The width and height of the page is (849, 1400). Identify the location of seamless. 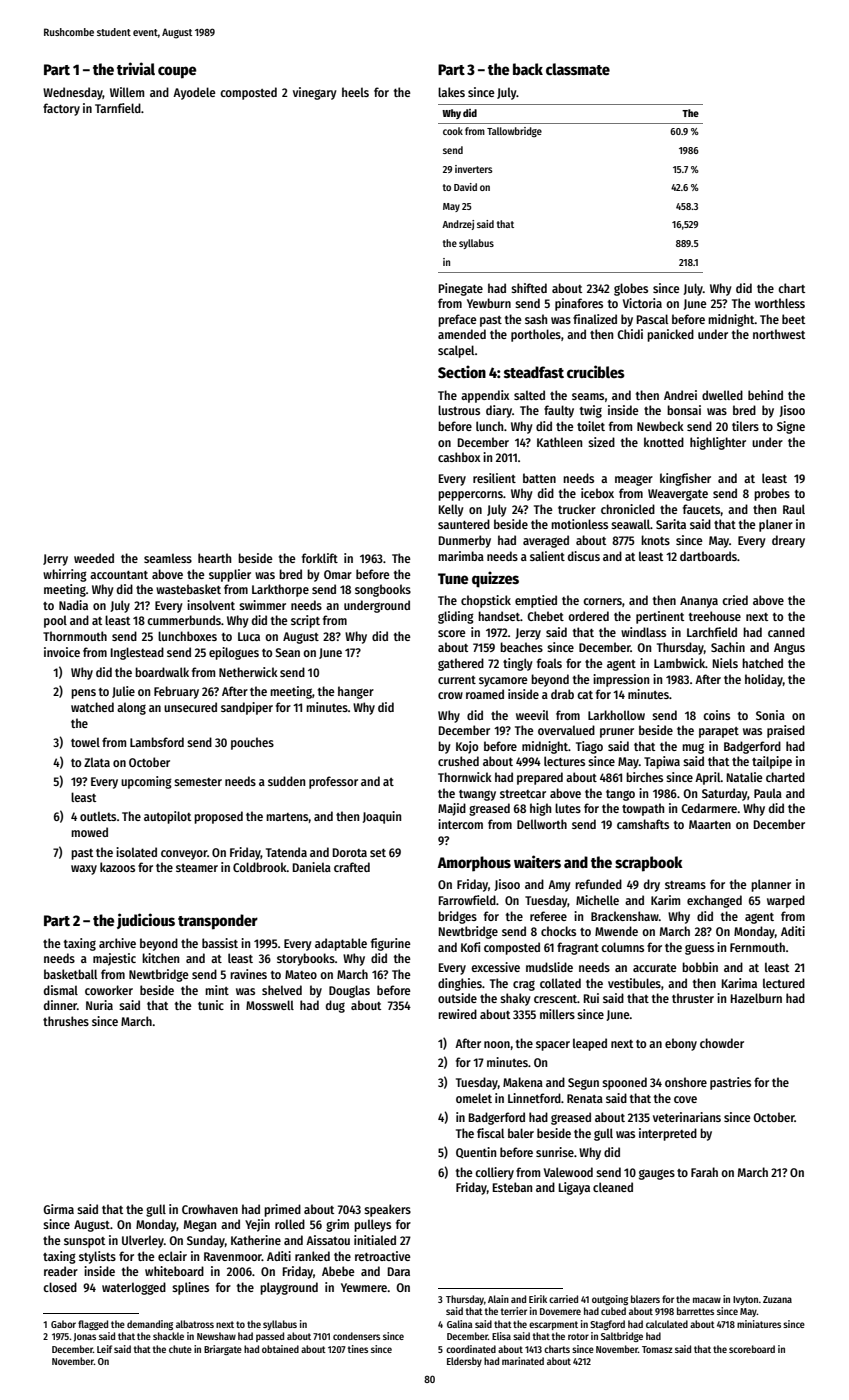
(168, 558).
